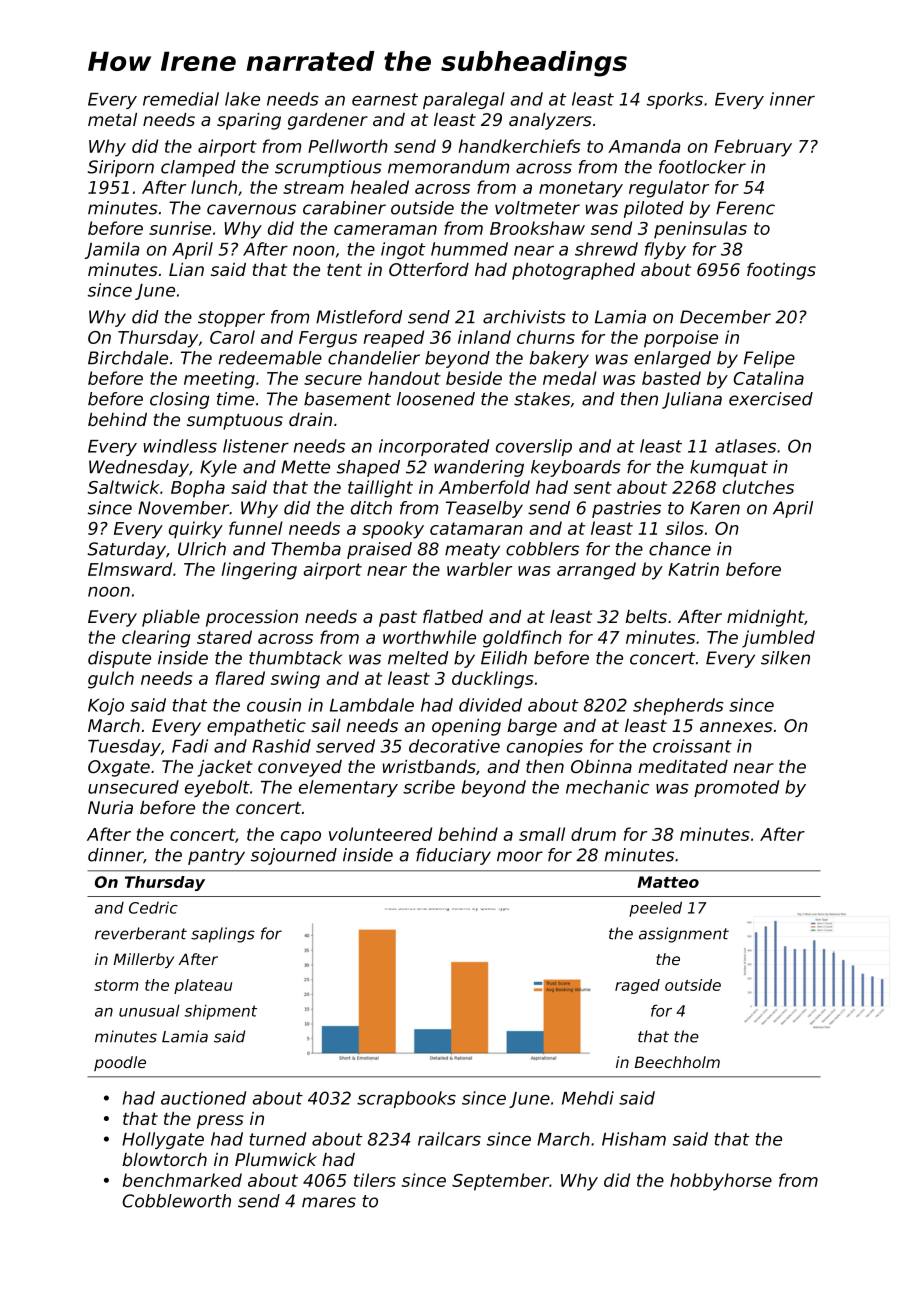 The image size is (908, 1316). I want to click on cobblers, so click(542, 549).
